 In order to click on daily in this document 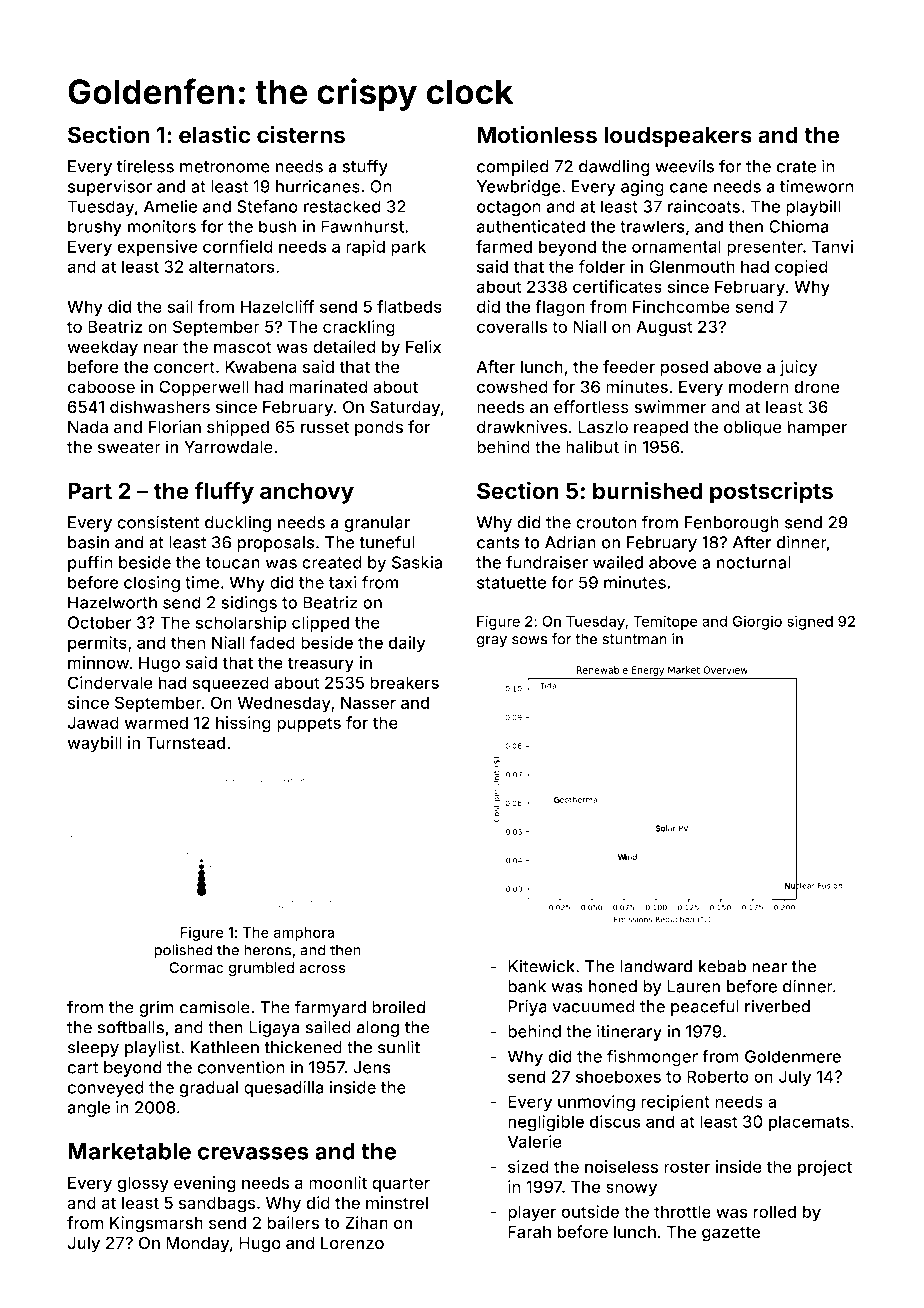, I will do `click(406, 644)`.
